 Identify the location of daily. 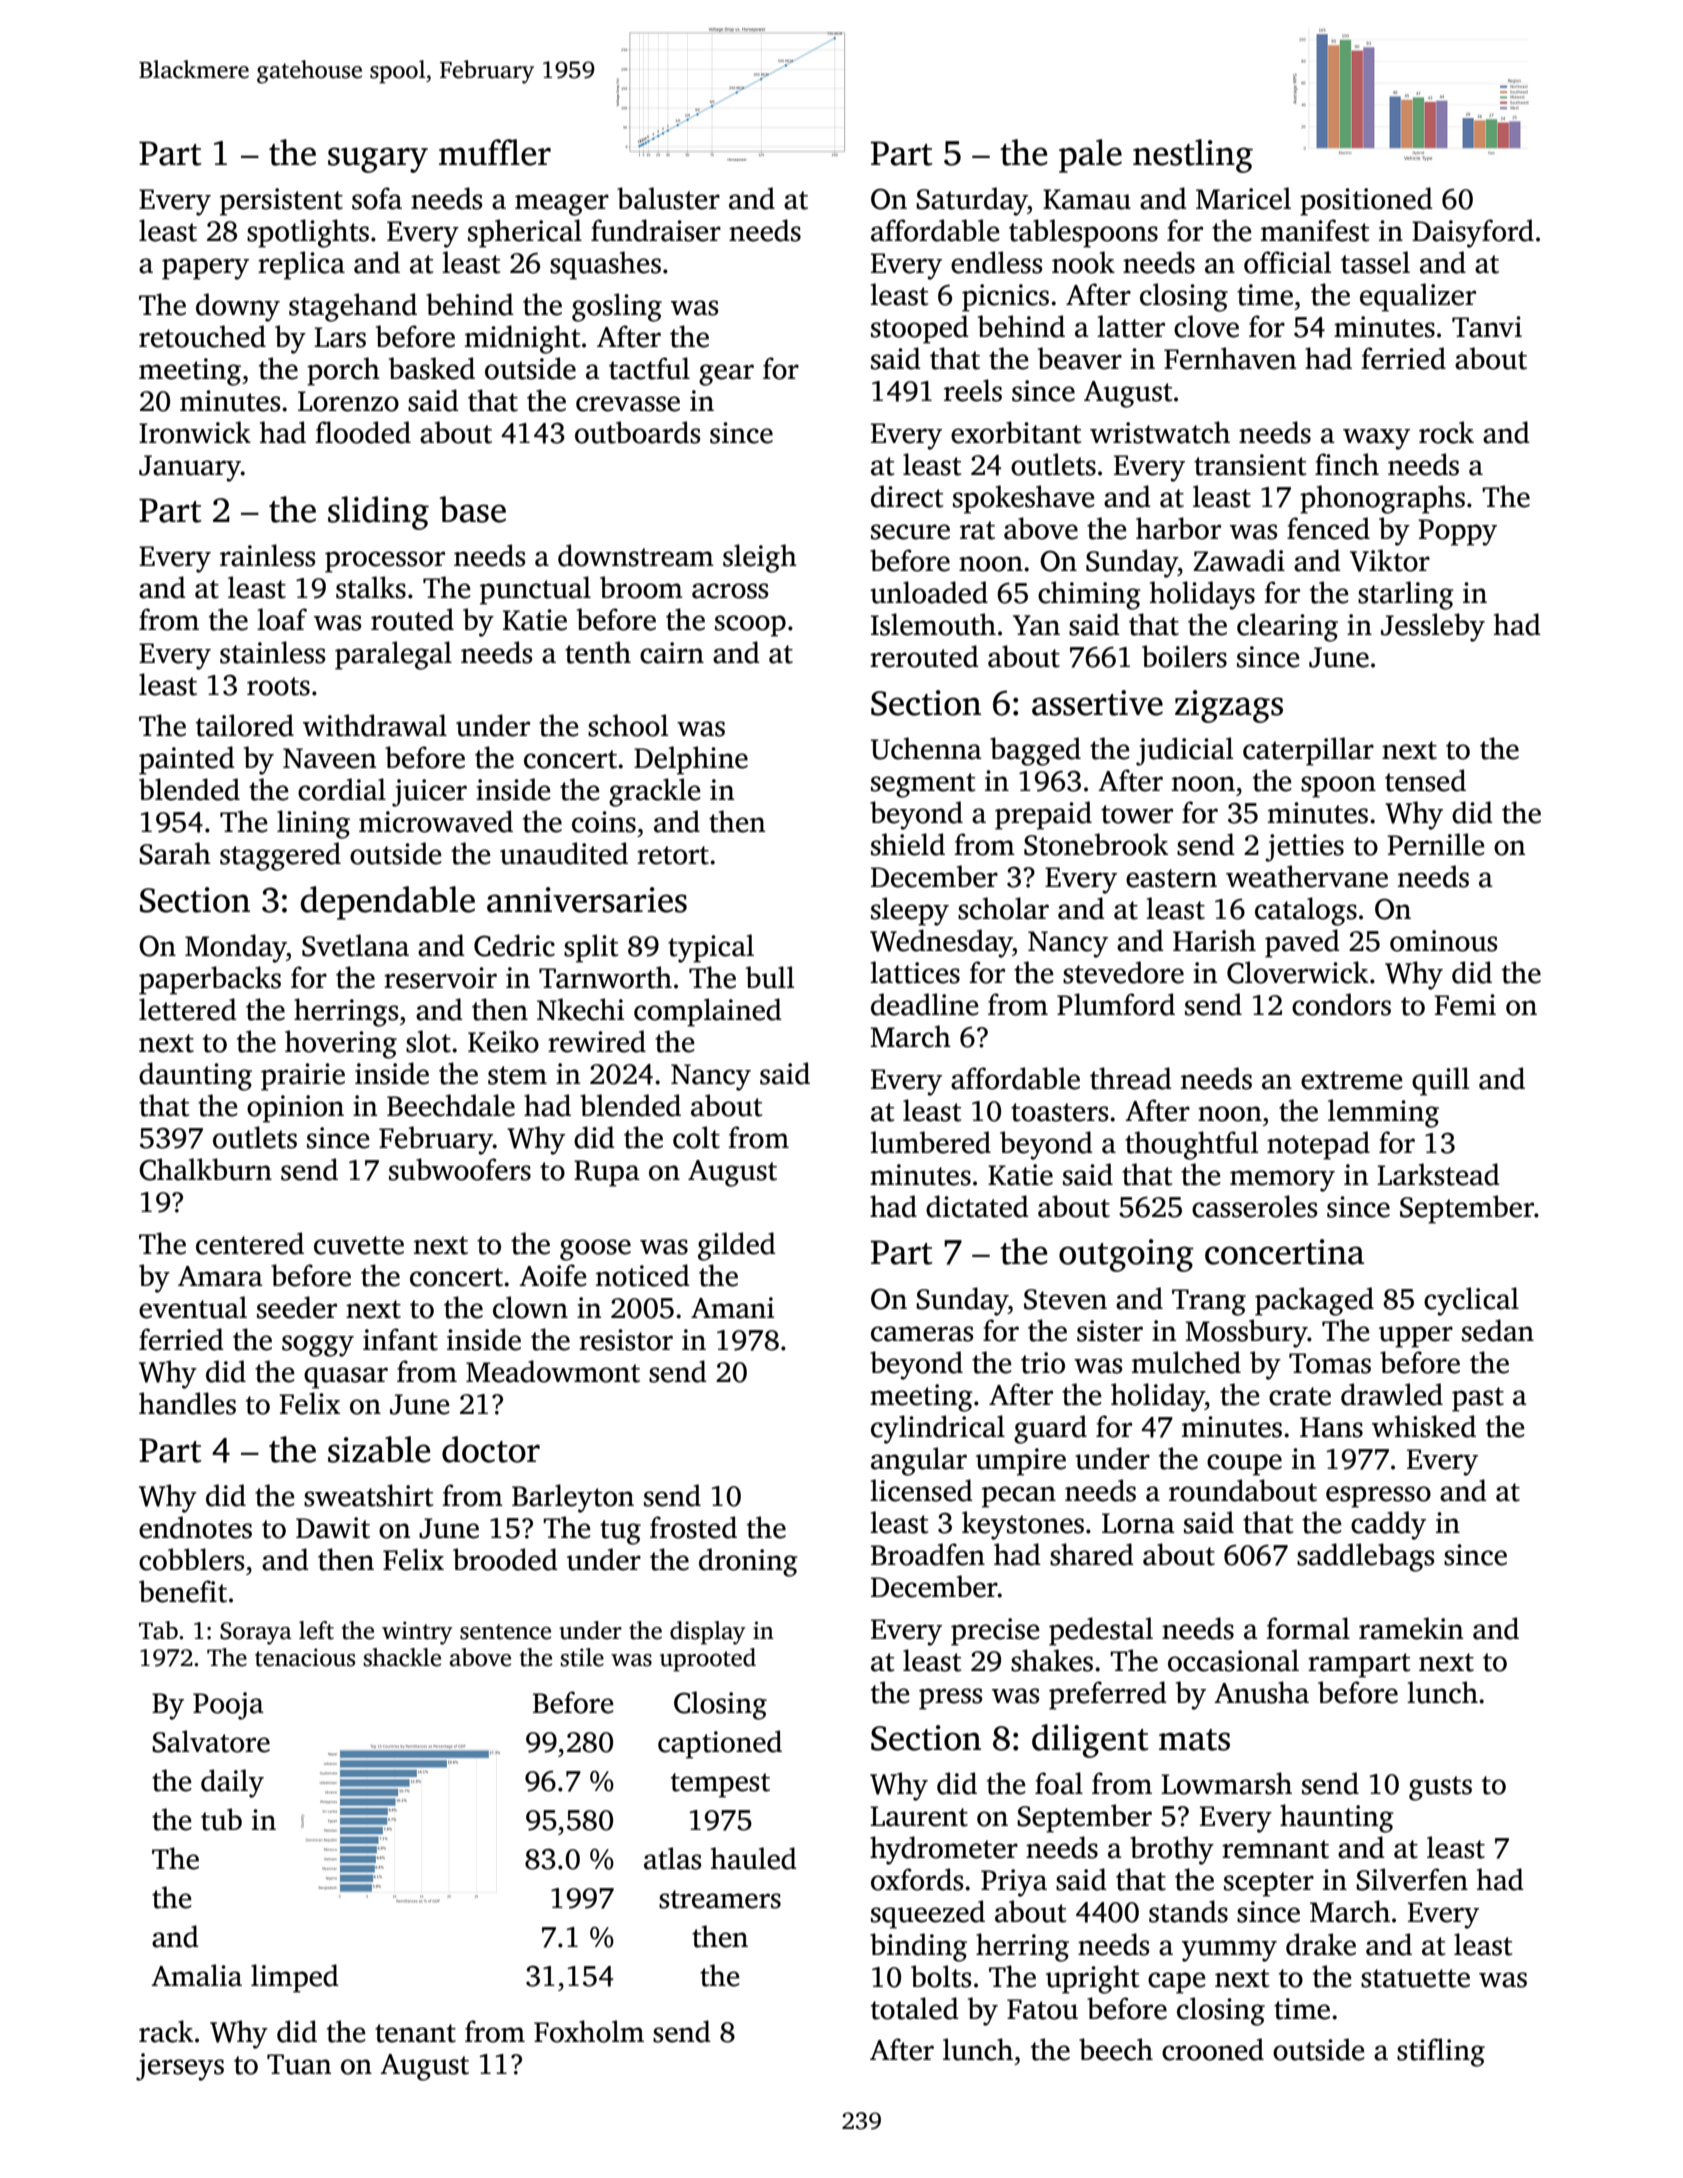
(232, 1783).
